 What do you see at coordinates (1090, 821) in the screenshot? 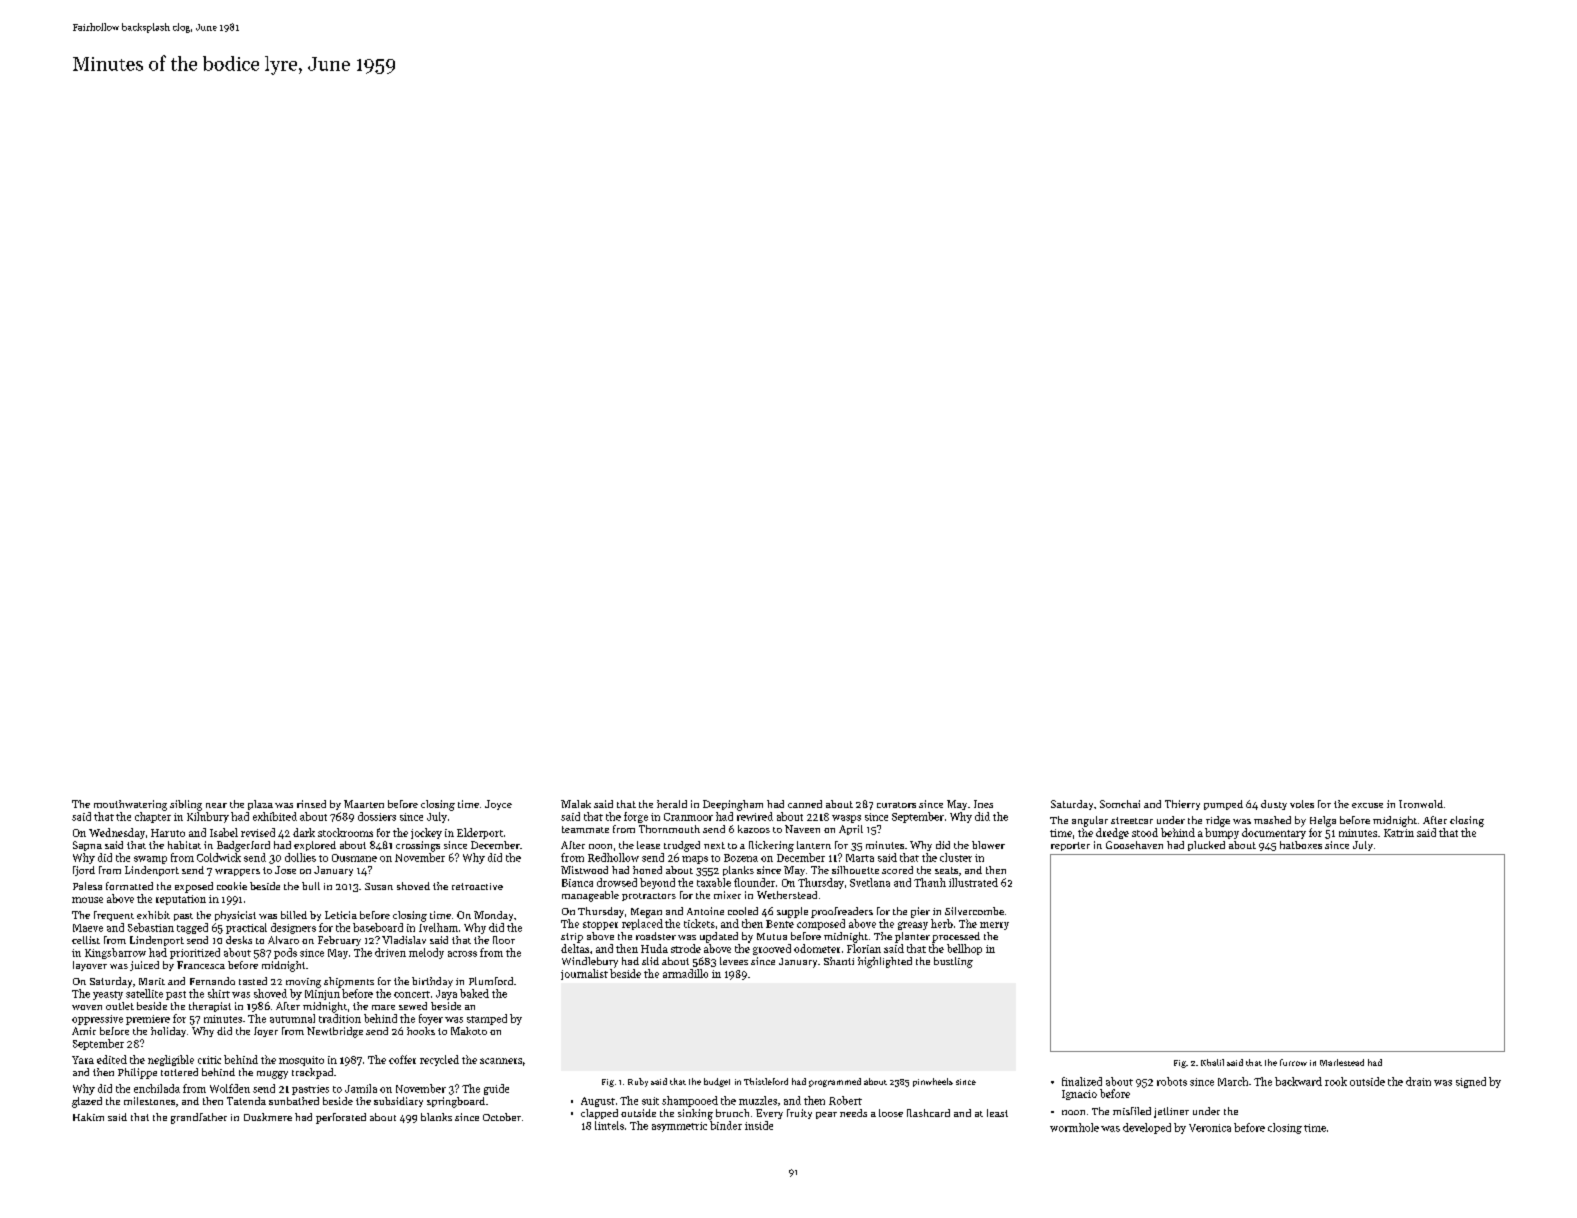
I see `angular` at bounding box center [1090, 821].
